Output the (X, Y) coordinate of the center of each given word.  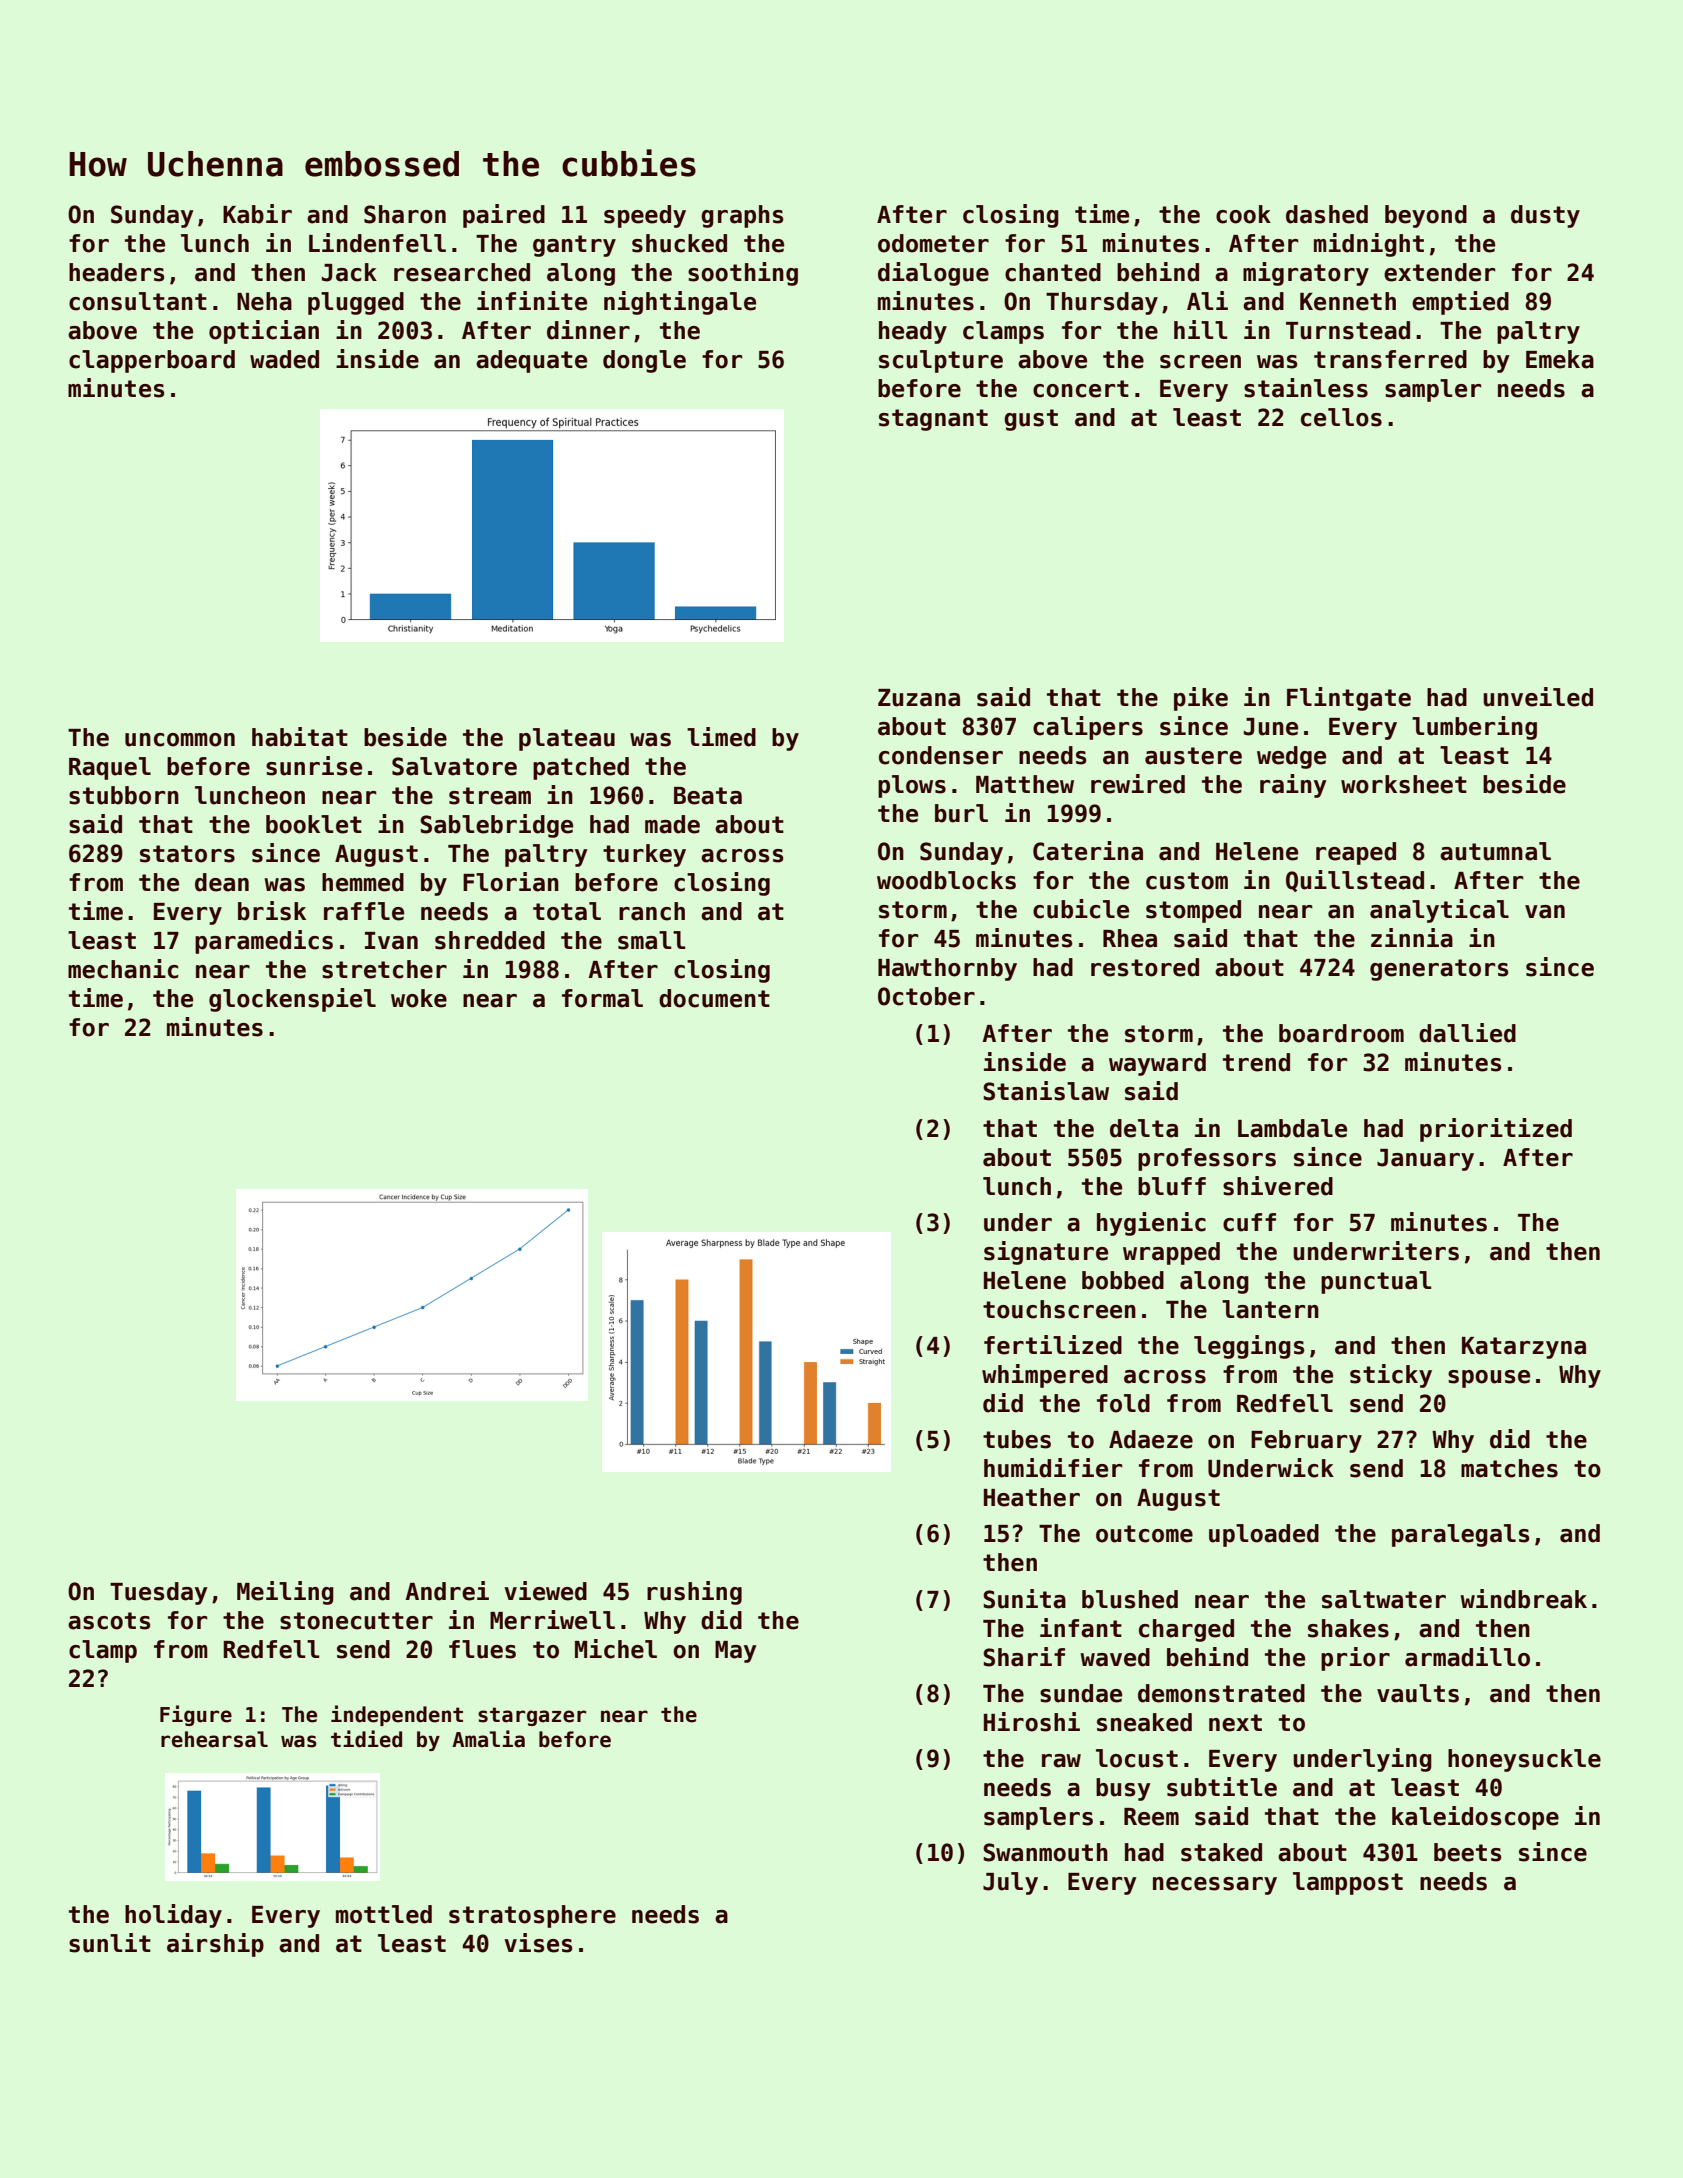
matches (1509, 1468)
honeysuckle (1524, 1760)
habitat (300, 737)
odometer (933, 243)
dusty (1545, 216)
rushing (694, 1593)
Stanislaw (1046, 1091)
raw (1061, 1761)
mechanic (123, 969)
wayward (1157, 1064)
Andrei (447, 1591)
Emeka (1560, 359)
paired (504, 216)
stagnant (933, 420)
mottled (384, 1914)
